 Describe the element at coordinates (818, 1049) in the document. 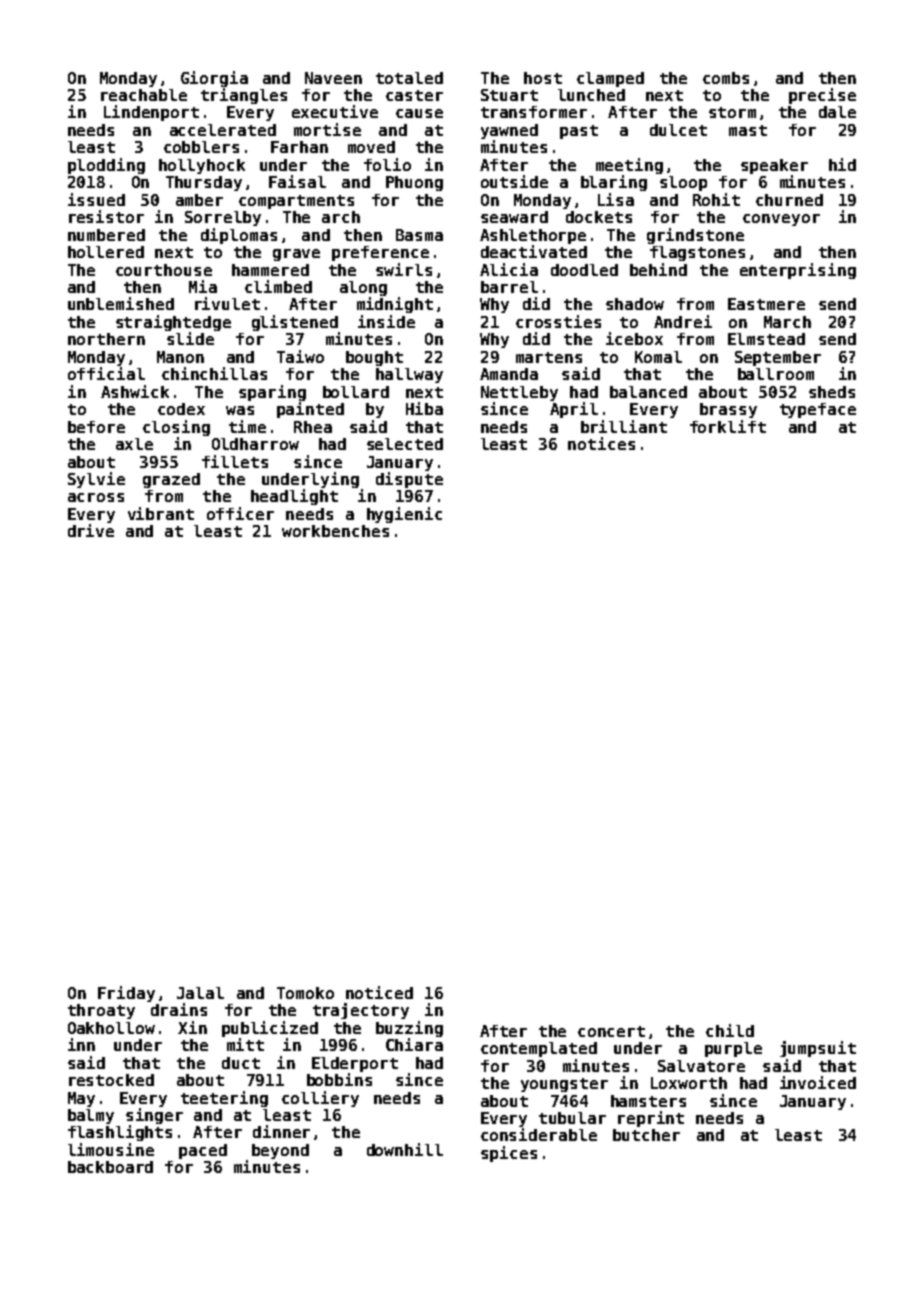

I see `jumpsuit` at that location.
